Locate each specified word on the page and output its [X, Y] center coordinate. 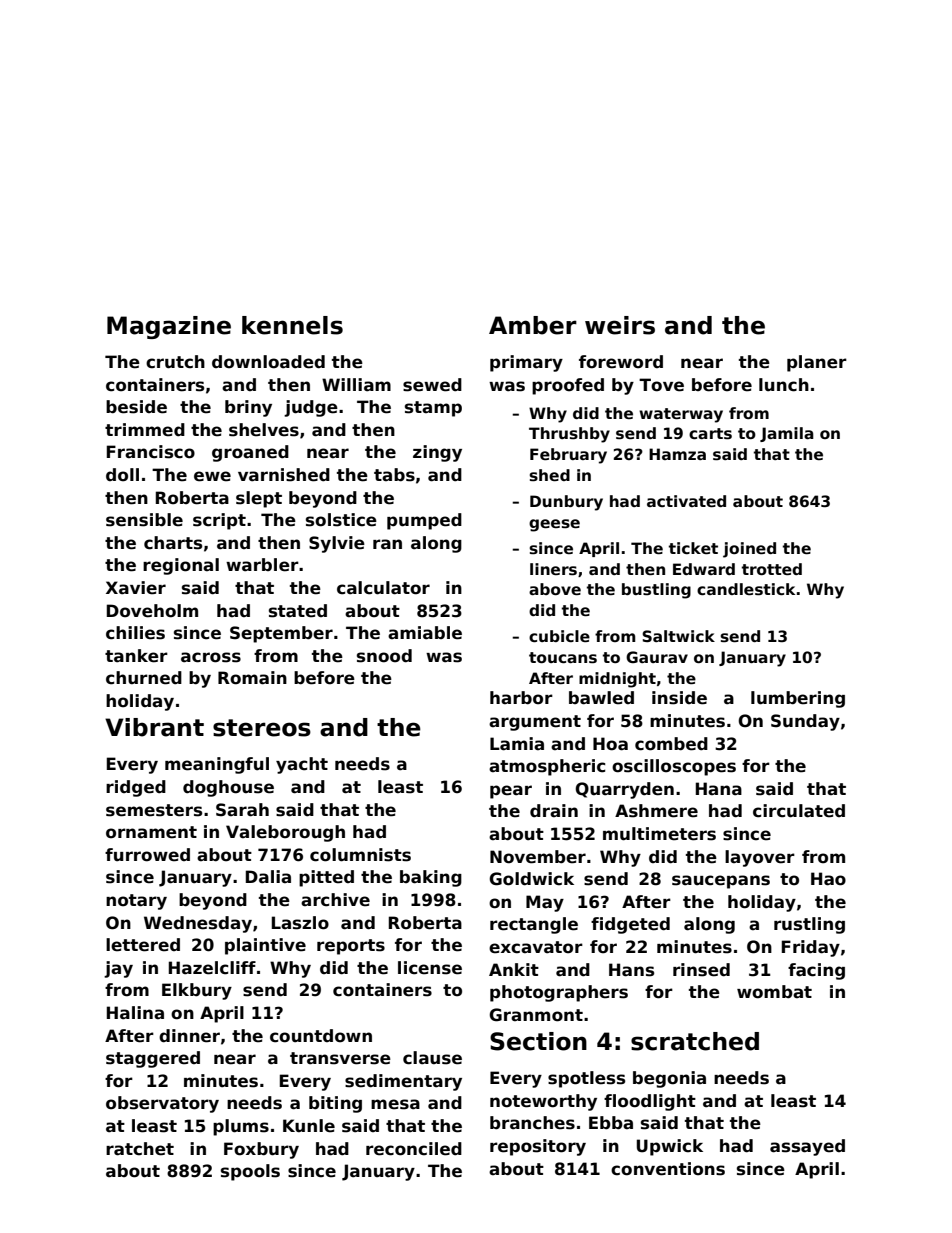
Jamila [787, 434]
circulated [799, 811]
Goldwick [531, 879]
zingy [437, 453]
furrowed [147, 855]
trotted [772, 569]
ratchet [140, 1149]
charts [173, 543]
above [555, 589]
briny [248, 408]
